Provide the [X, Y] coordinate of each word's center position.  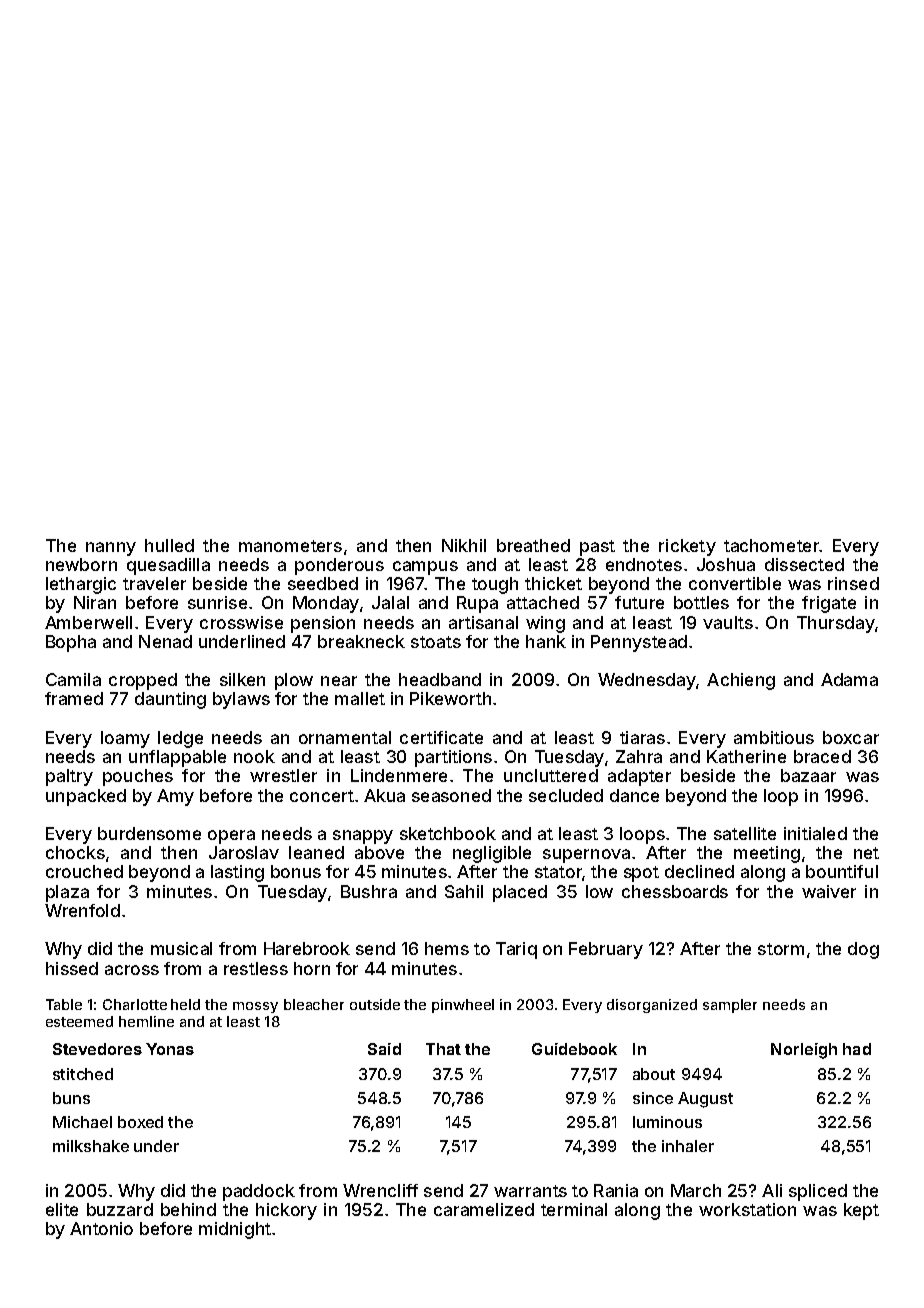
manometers [290, 546]
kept [861, 1211]
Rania [616, 1190]
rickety [687, 547]
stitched [83, 1074]
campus [425, 568]
